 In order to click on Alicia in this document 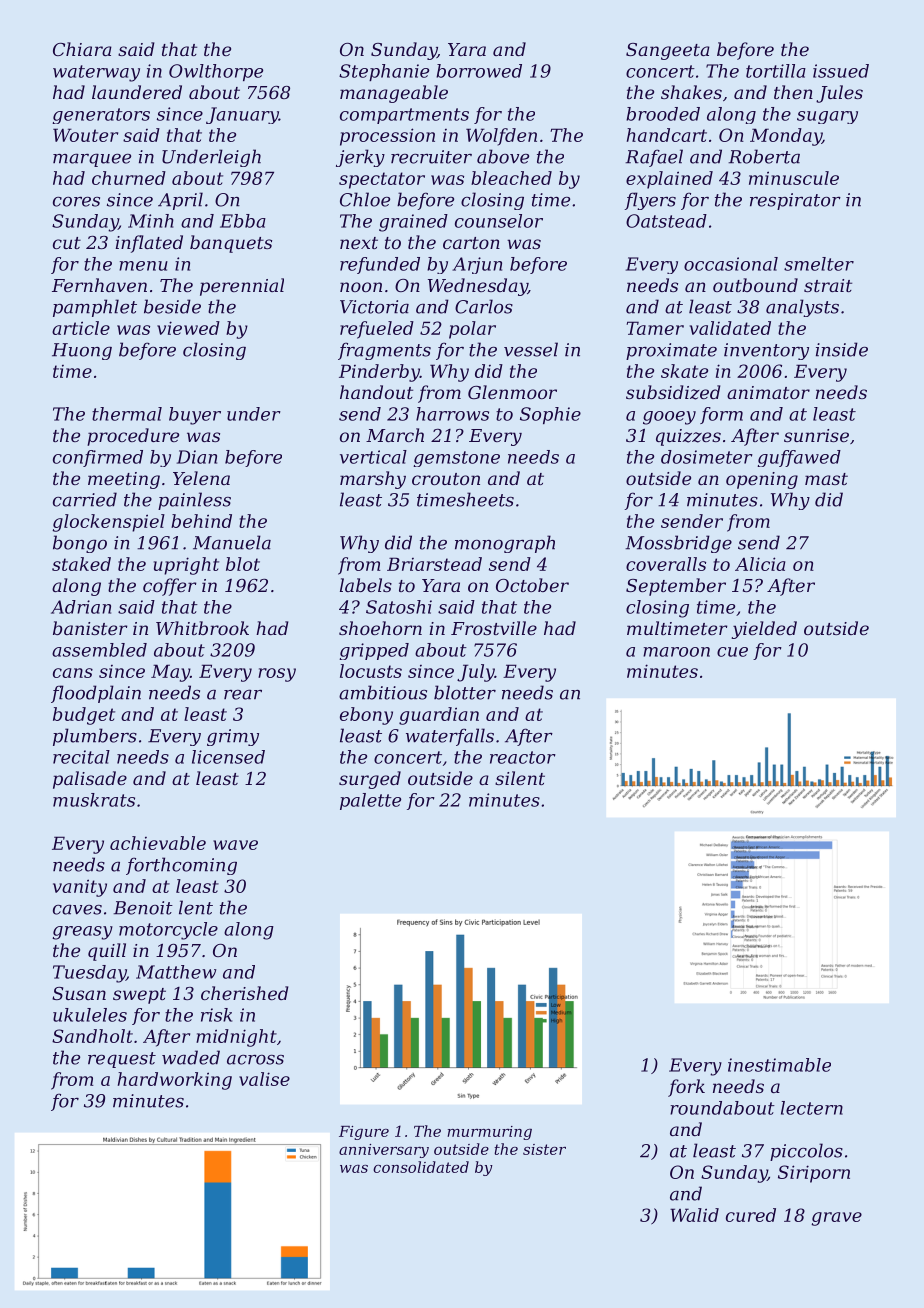, I will do `click(760, 564)`.
